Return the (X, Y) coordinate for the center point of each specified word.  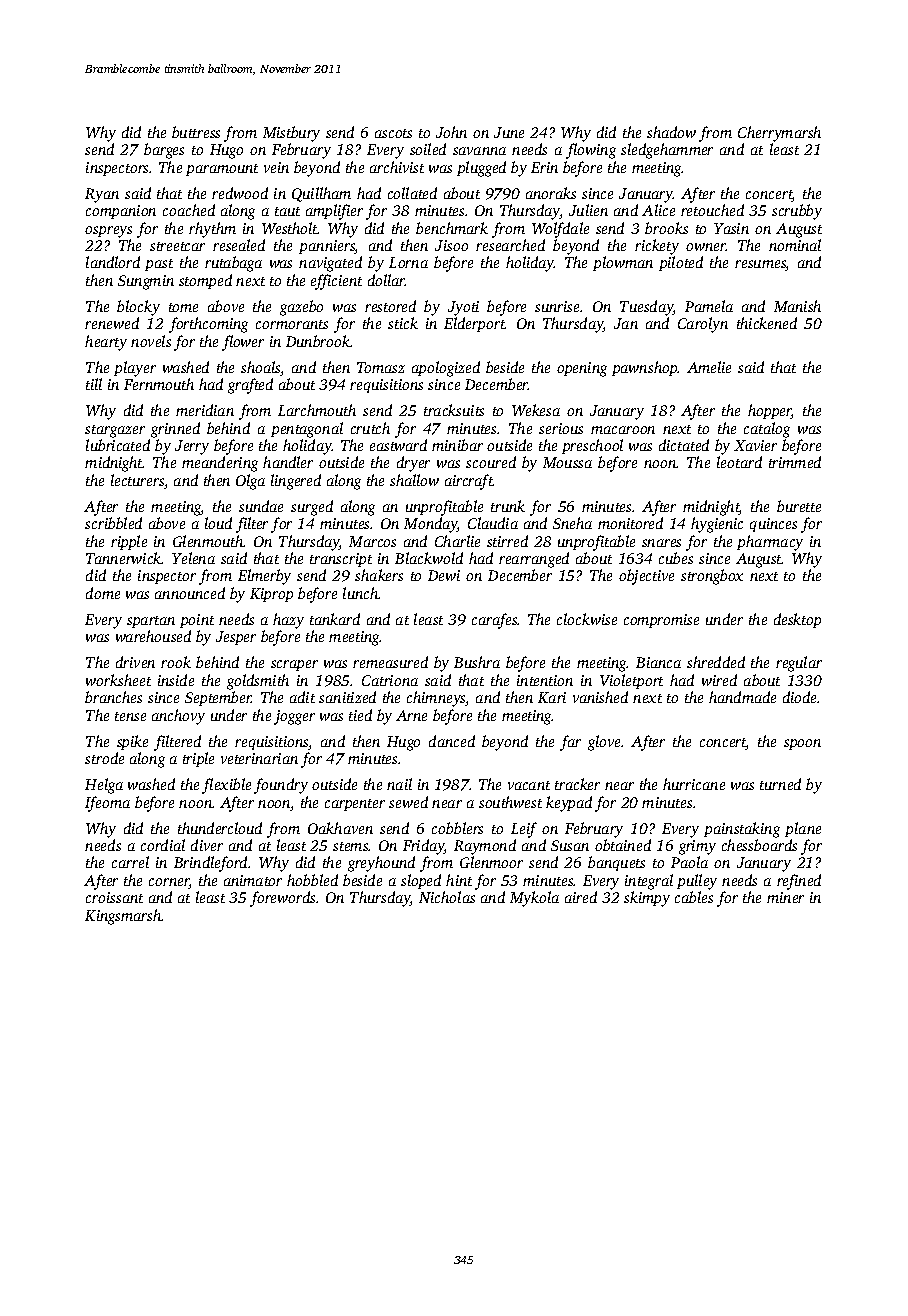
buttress (196, 132)
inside (176, 680)
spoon (802, 744)
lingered (296, 482)
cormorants (292, 324)
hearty (106, 343)
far (570, 743)
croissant (114, 897)
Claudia (493, 523)
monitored (630, 523)
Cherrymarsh (779, 134)
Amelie (709, 367)
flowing (591, 151)
